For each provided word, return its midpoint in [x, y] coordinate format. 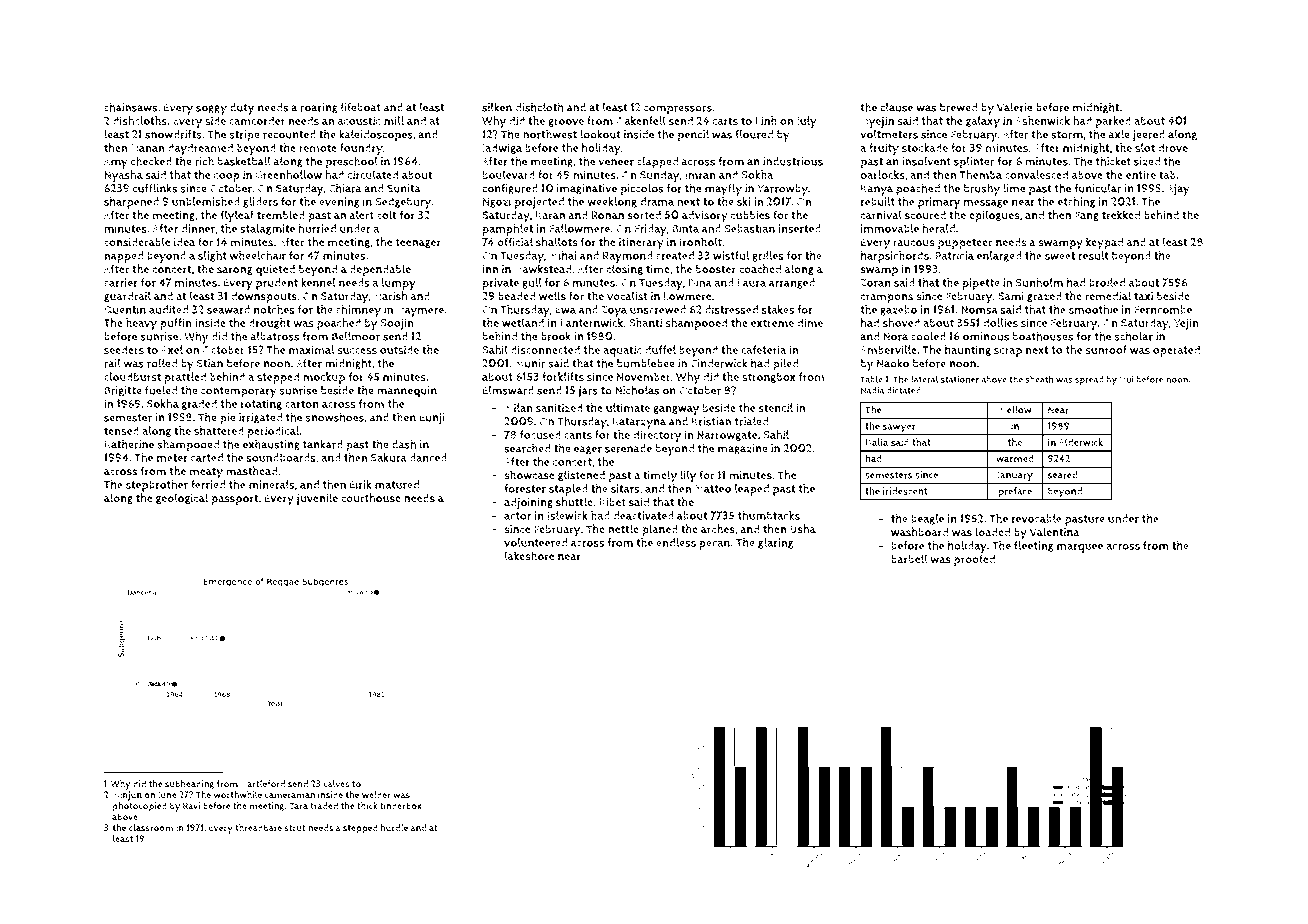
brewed [958, 107]
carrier [121, 282]
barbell [909, 559]
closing [624, 269]
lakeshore [529, 556]
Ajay [1178, 190]
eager [588, 450]
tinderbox [401, 806]
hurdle [394, 828]
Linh [766, 120]
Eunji [432, 419]
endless [676, 542]
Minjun [127, 796]
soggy [211, 110]
